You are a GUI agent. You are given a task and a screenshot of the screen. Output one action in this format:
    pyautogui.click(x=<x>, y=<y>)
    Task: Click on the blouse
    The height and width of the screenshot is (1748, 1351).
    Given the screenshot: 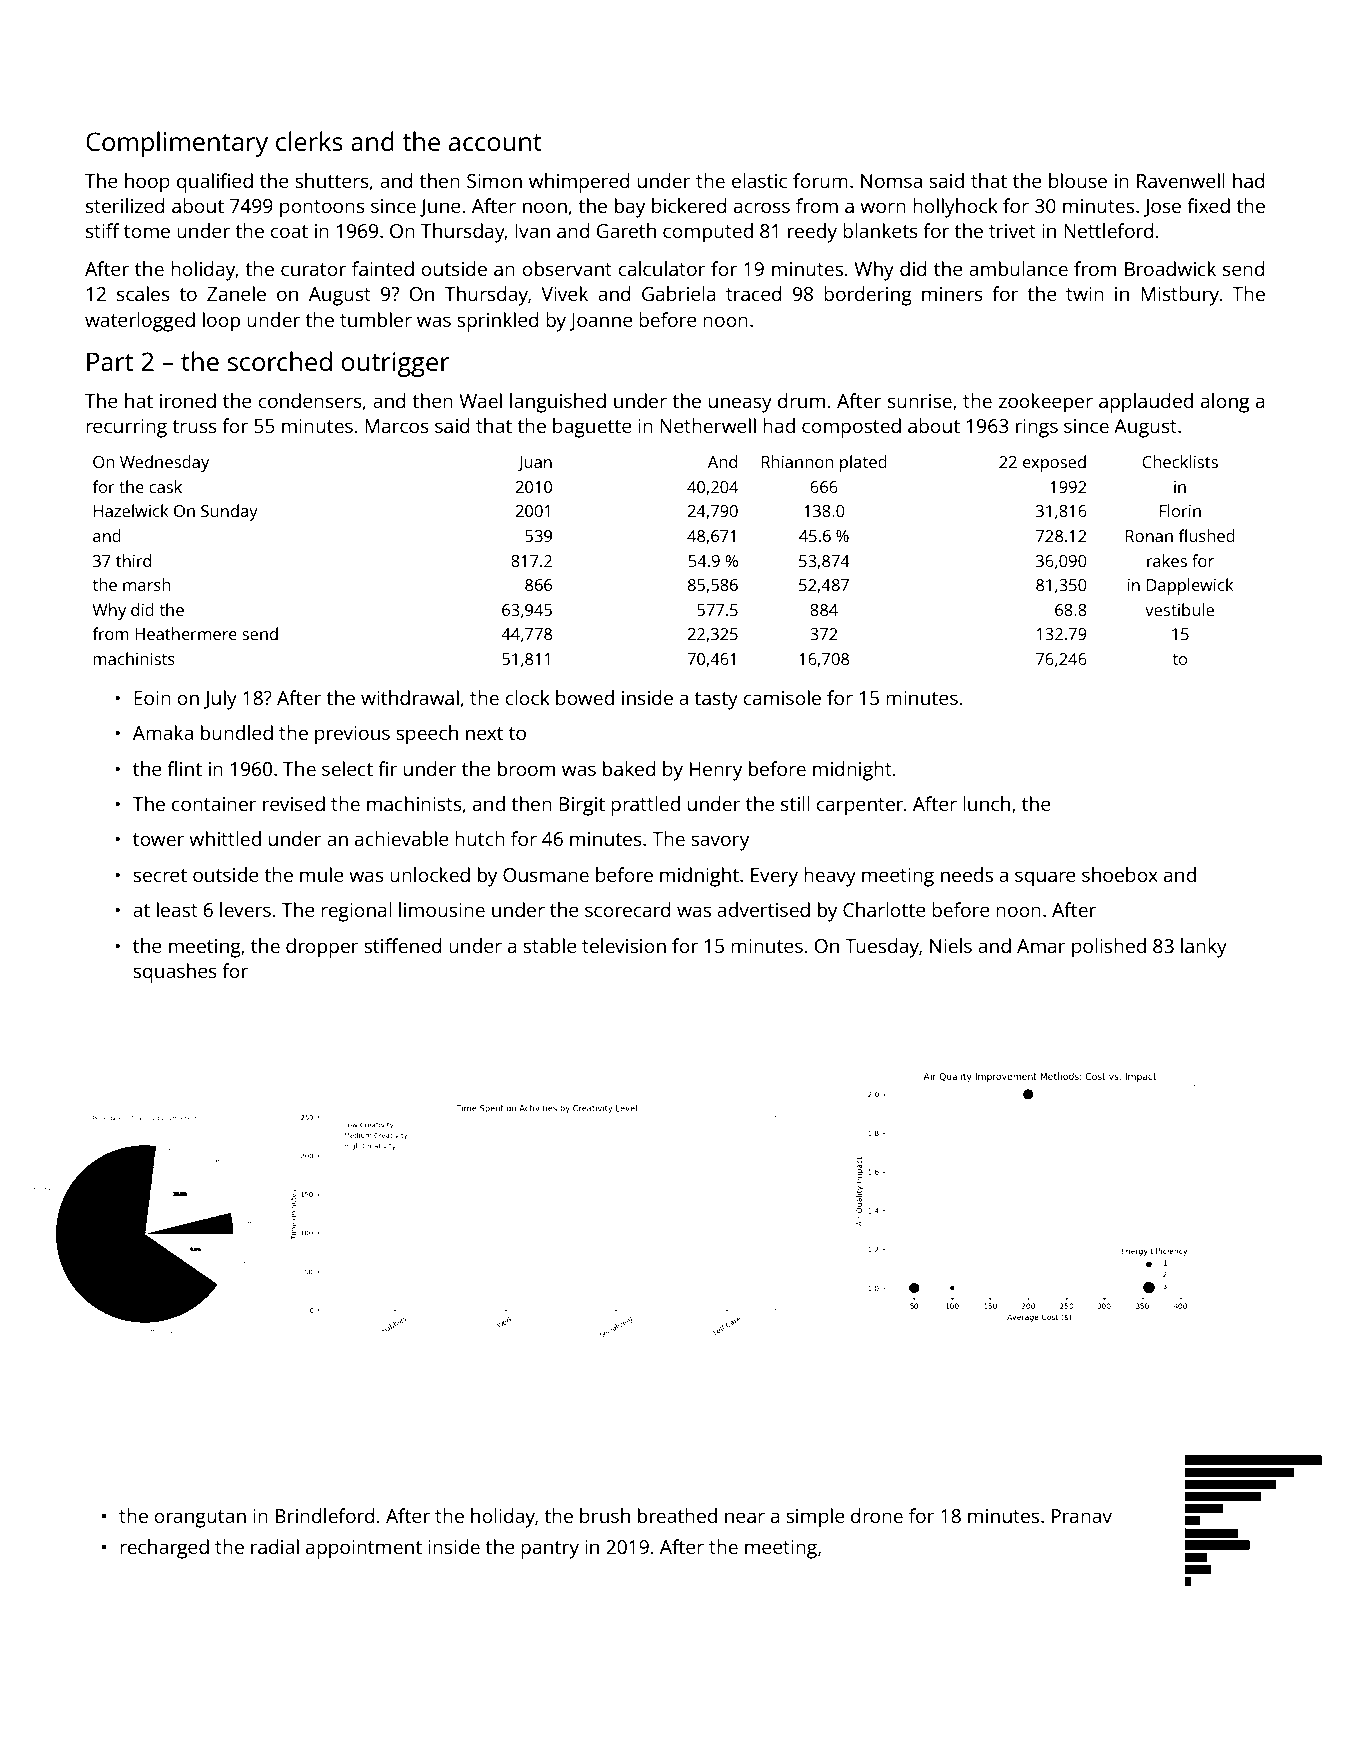 What is the action you would take?
    pyautogui.click(x=1078, y=180)
